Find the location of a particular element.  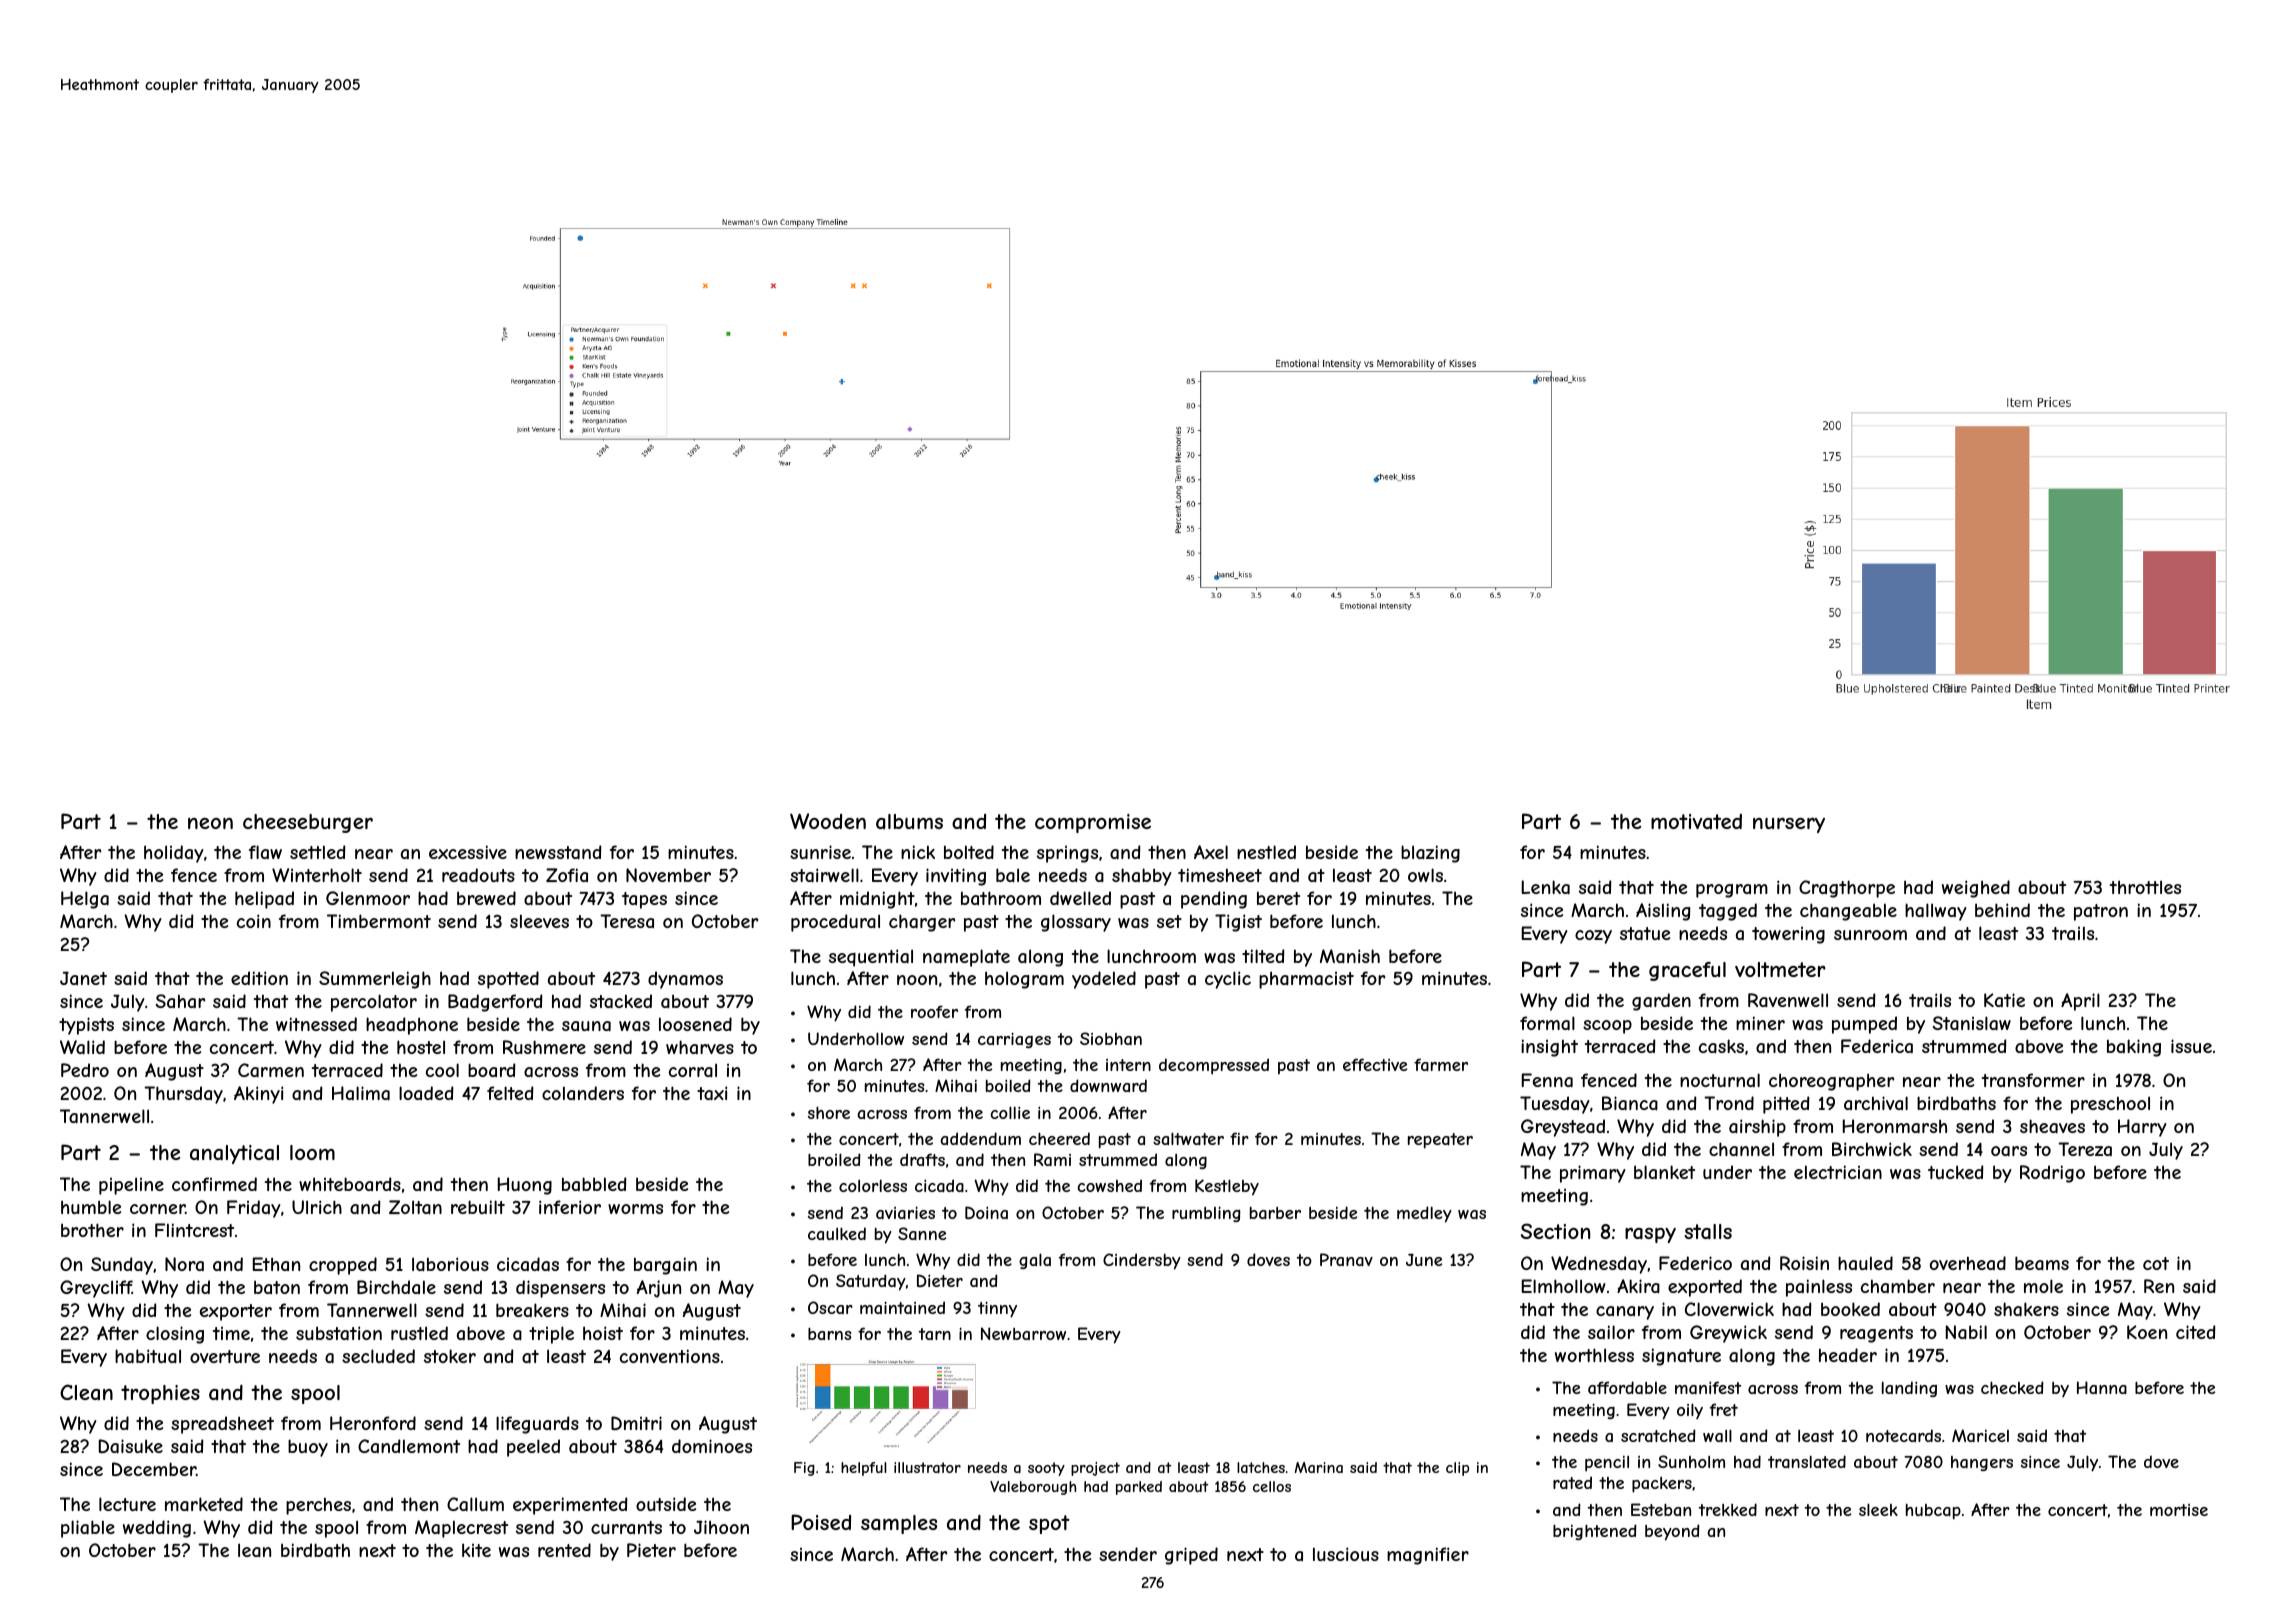

compromise is located at coordinates (1093, 823).
